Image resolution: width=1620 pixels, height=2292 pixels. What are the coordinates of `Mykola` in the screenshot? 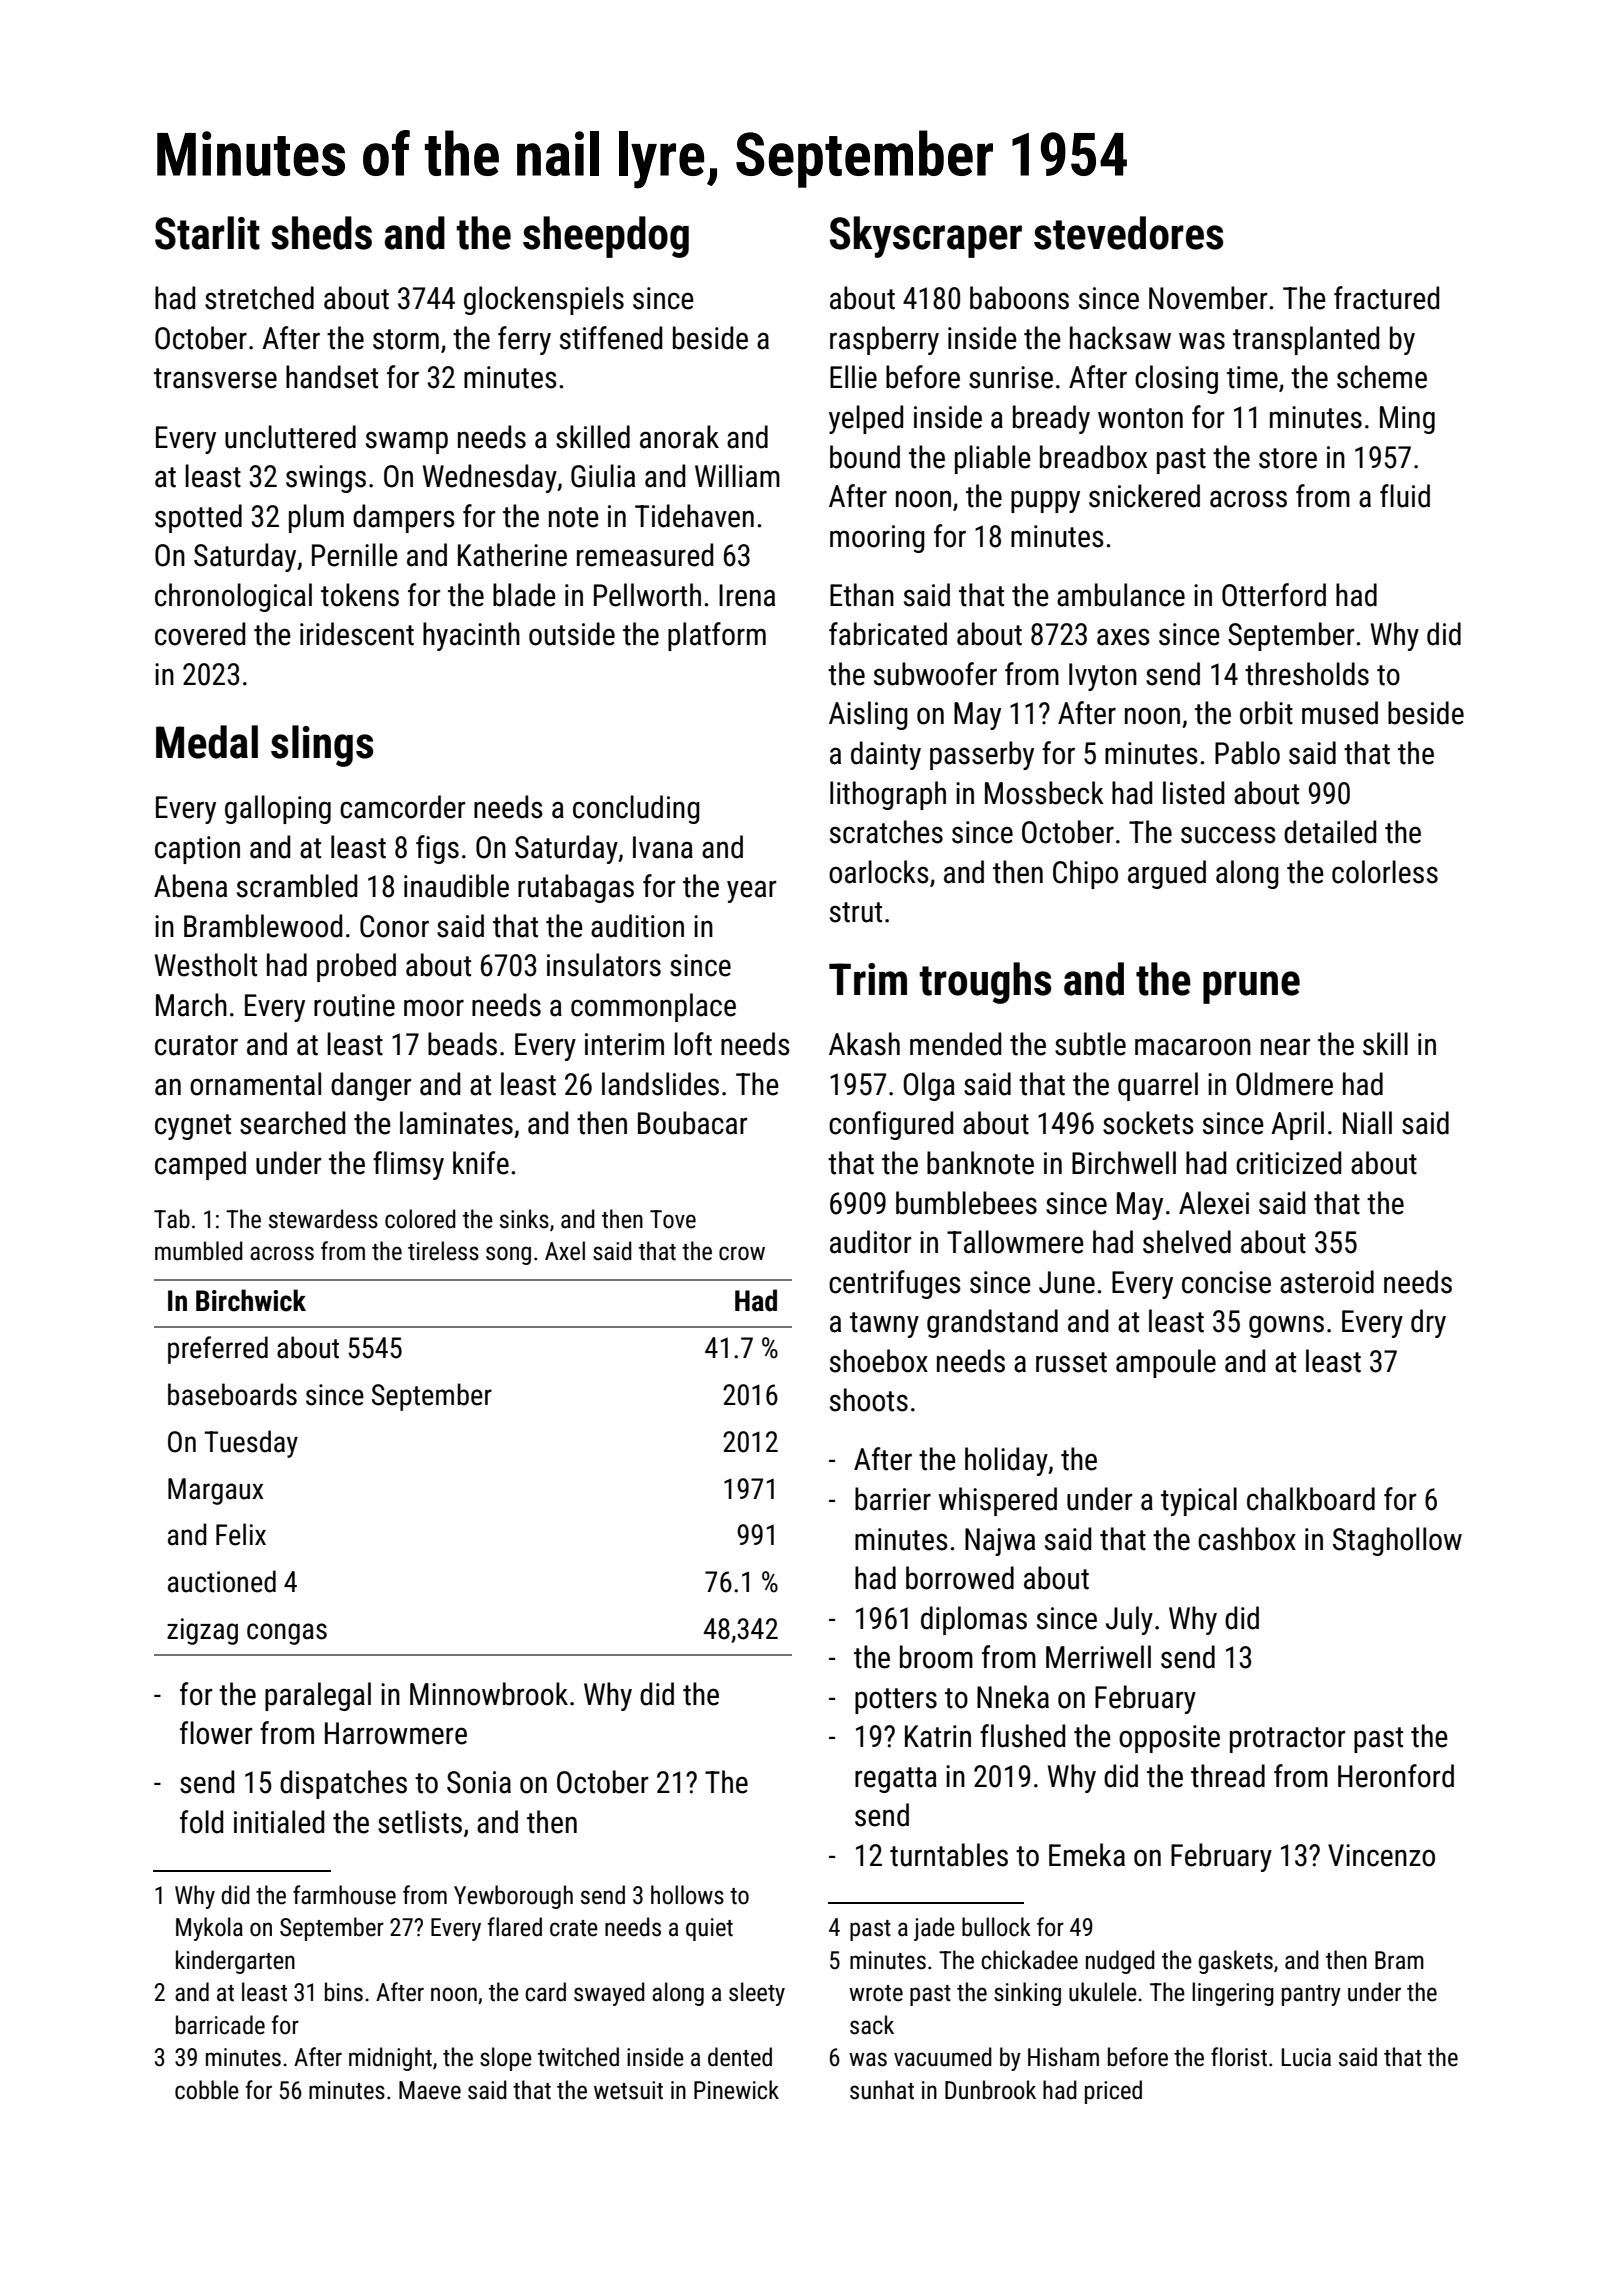 It's located at (209, 1929).
